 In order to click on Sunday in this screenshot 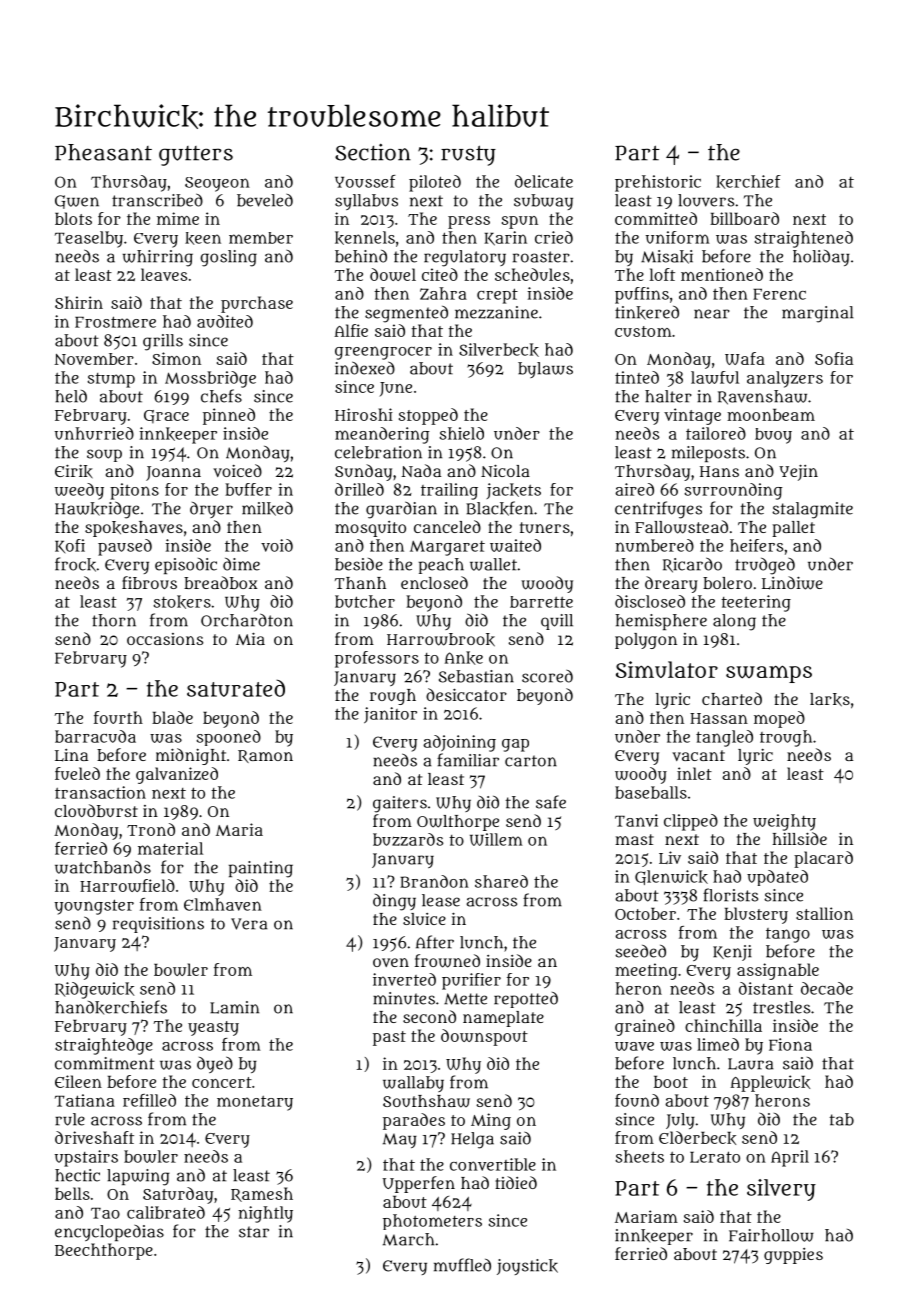, I will do `click(363, 472)`.
